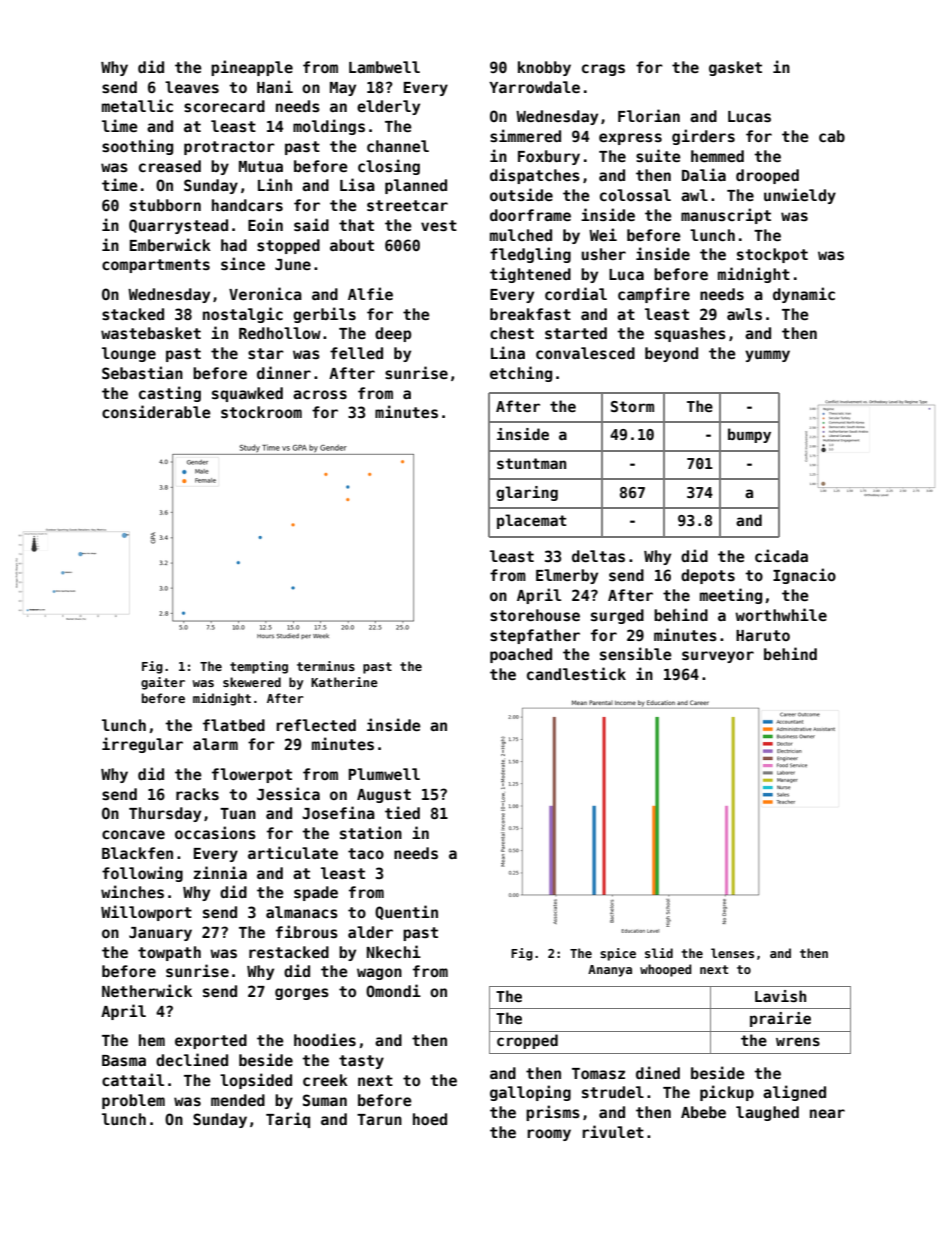 This image has height=1233, width=952. Describe the element at coordinates (215, 744) in the image. I see `alarm` at that location.
